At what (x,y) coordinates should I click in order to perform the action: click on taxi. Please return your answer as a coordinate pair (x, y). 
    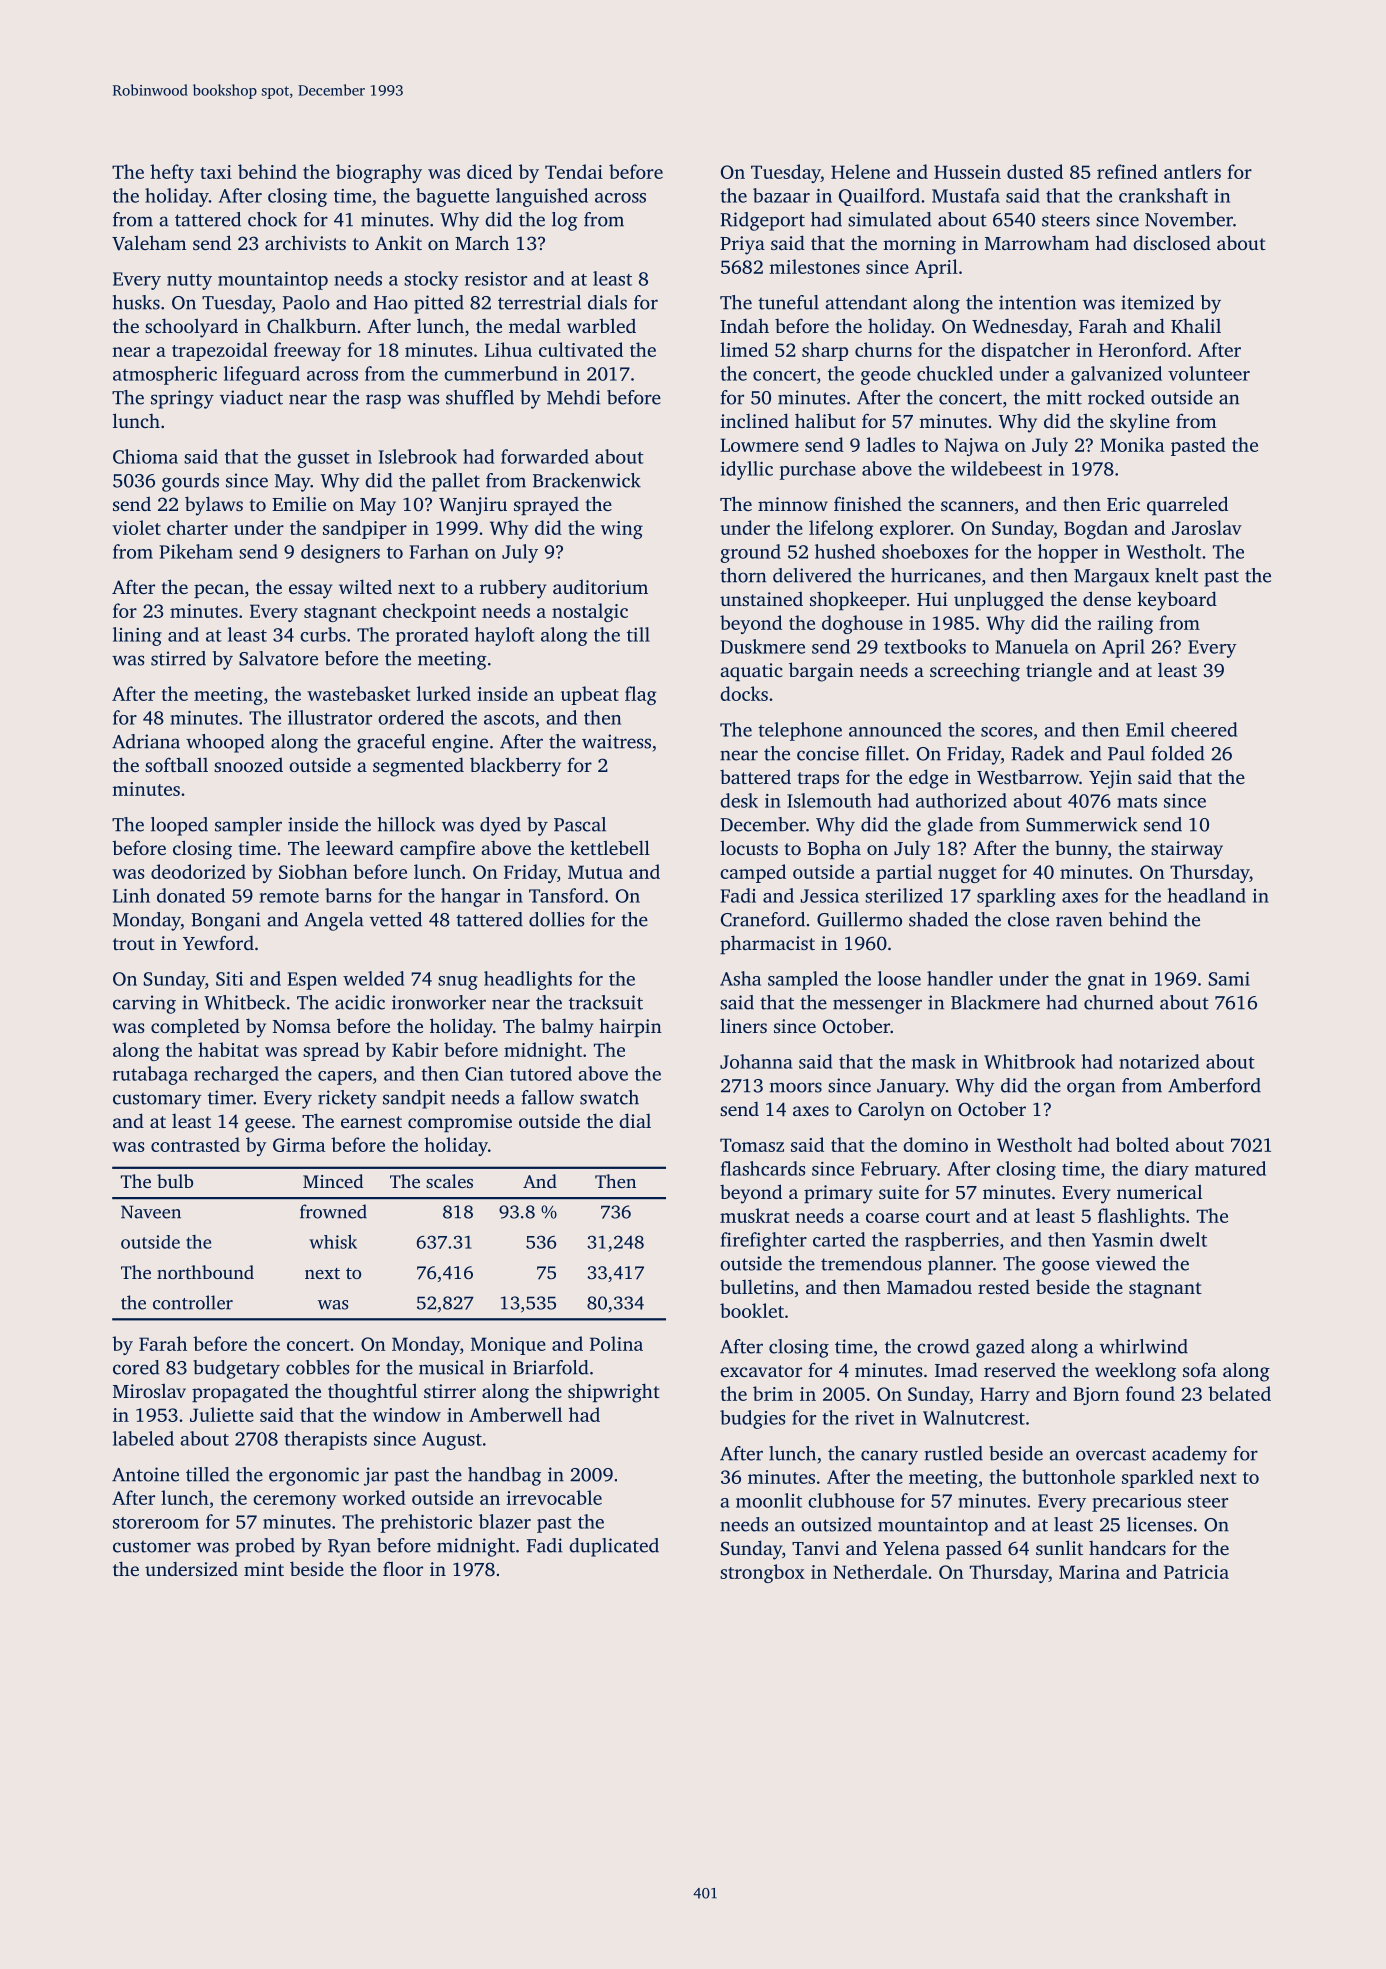
    Looking at the image, I should click on (216, 172).
